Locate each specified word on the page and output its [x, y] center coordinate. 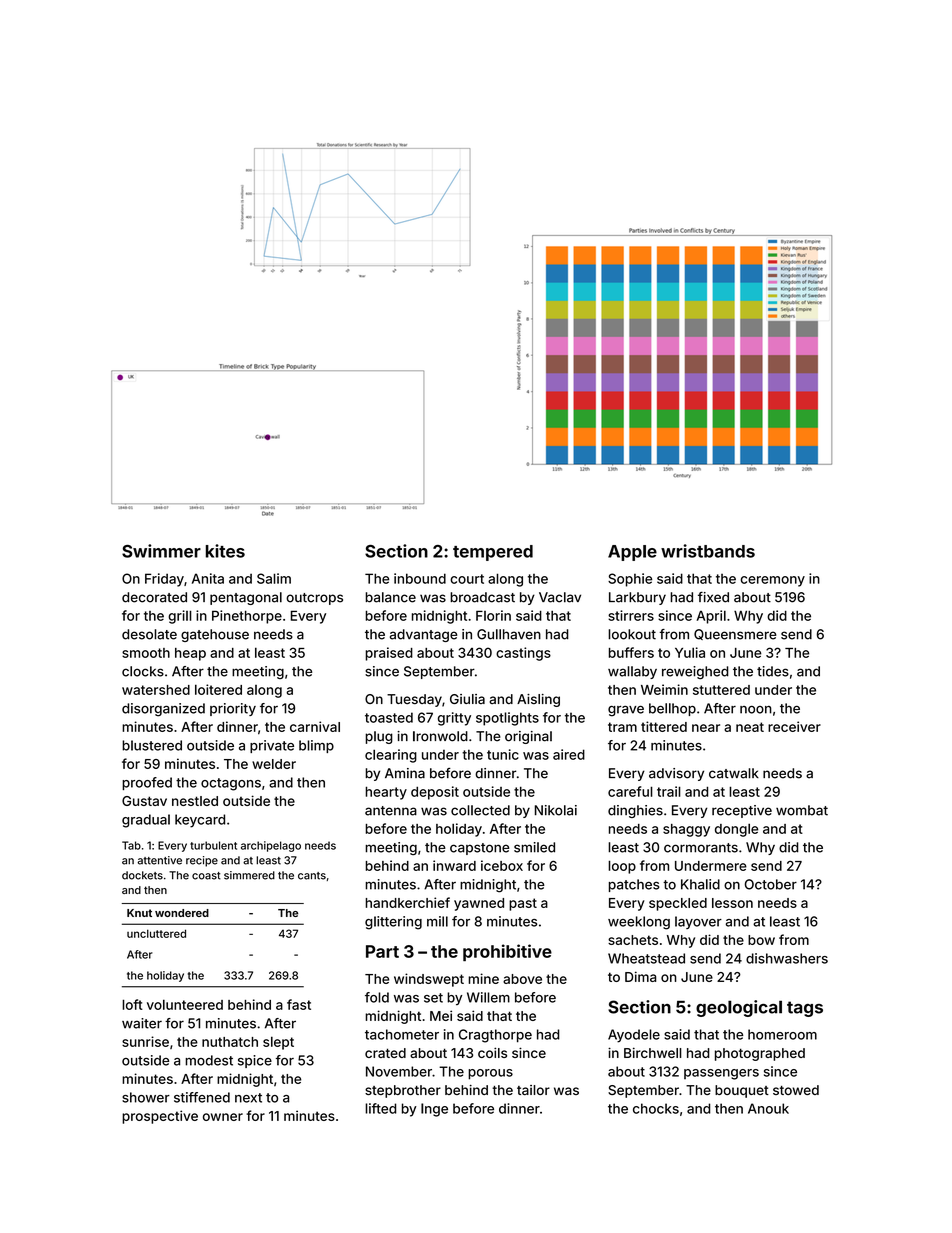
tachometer [402, 1034]
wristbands [708, 551]
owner [223, 1117]
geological [739, 1008]
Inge [434, 1110]
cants [312, 876]
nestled [195, 801]
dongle [736, 830]
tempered [493, 553]
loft [132, 1004]
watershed [156, 690]
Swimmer [161, 551]
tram [622, 727]
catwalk [734, 773]
